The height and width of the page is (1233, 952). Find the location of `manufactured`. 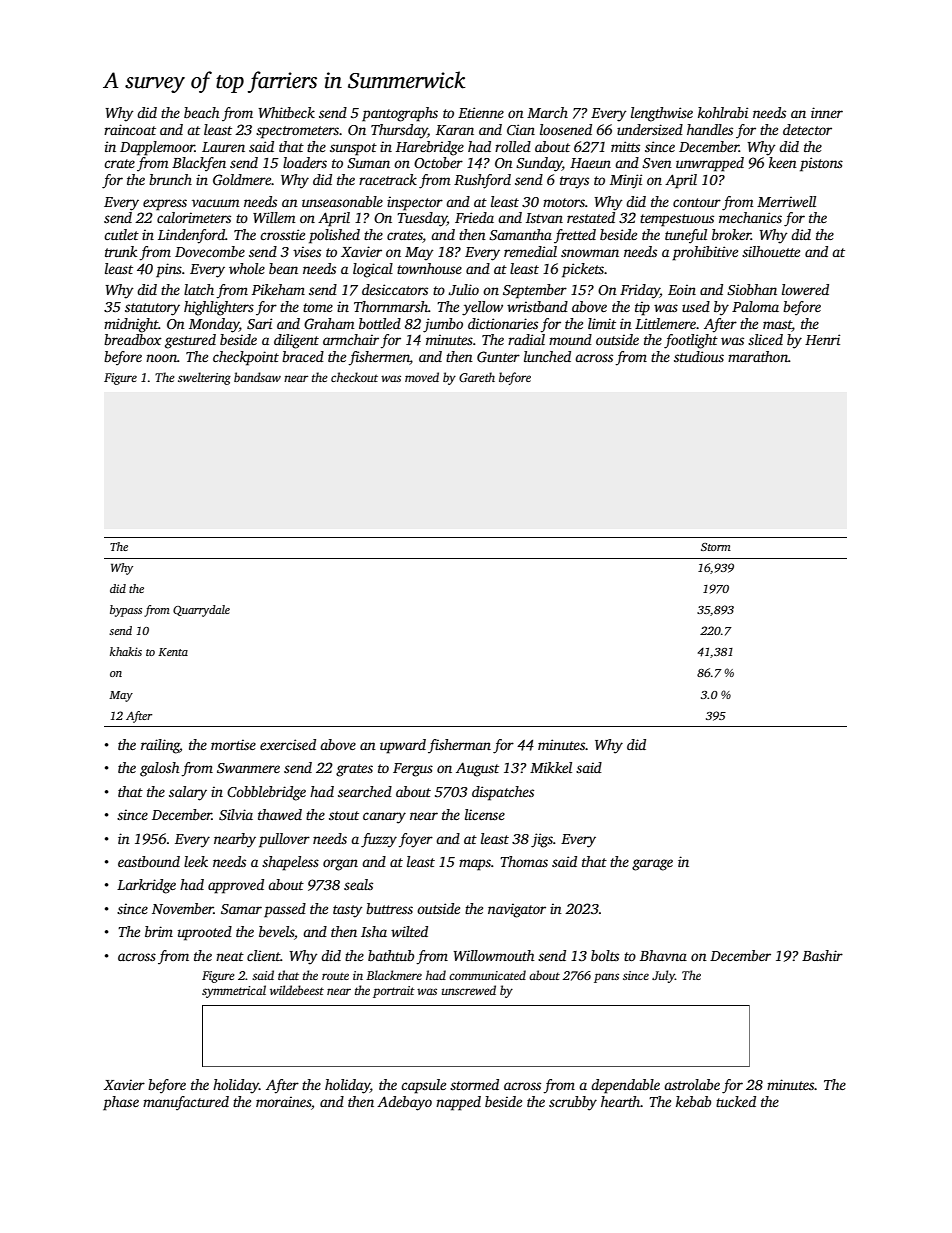

manufactured is located at coordinates (186, 1103).
